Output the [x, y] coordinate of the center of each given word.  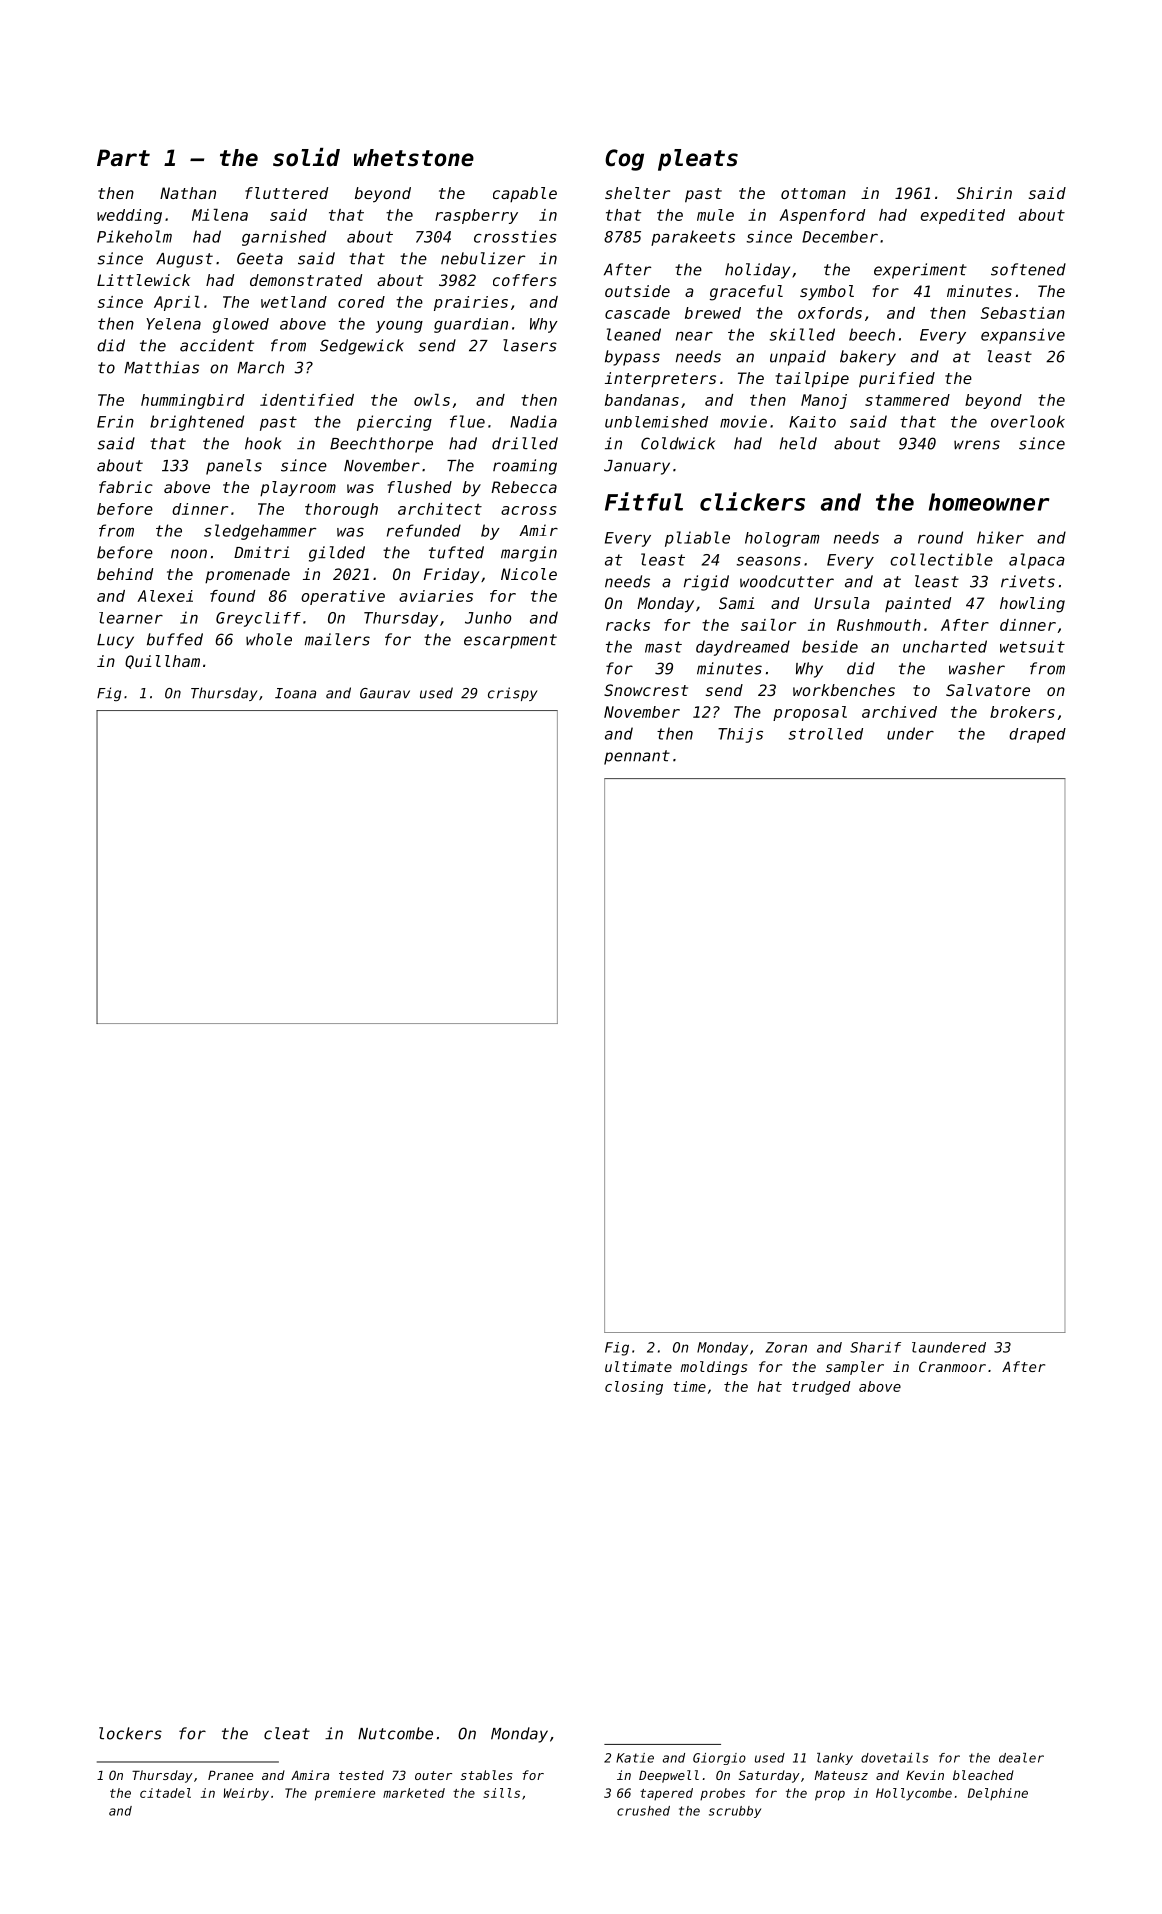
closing [634, 1388]
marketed [414, 1793]
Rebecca [524, 487]
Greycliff [258, 619]
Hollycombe [914, 1794]
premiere [345, 1794]
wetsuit [1032, 646]
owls [432, 400]
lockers [130, 1733]
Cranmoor [952, 1366]
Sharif [875, 1347]
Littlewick [143, 280]
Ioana [295, 693]
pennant [637, 757]
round [940, 537]
